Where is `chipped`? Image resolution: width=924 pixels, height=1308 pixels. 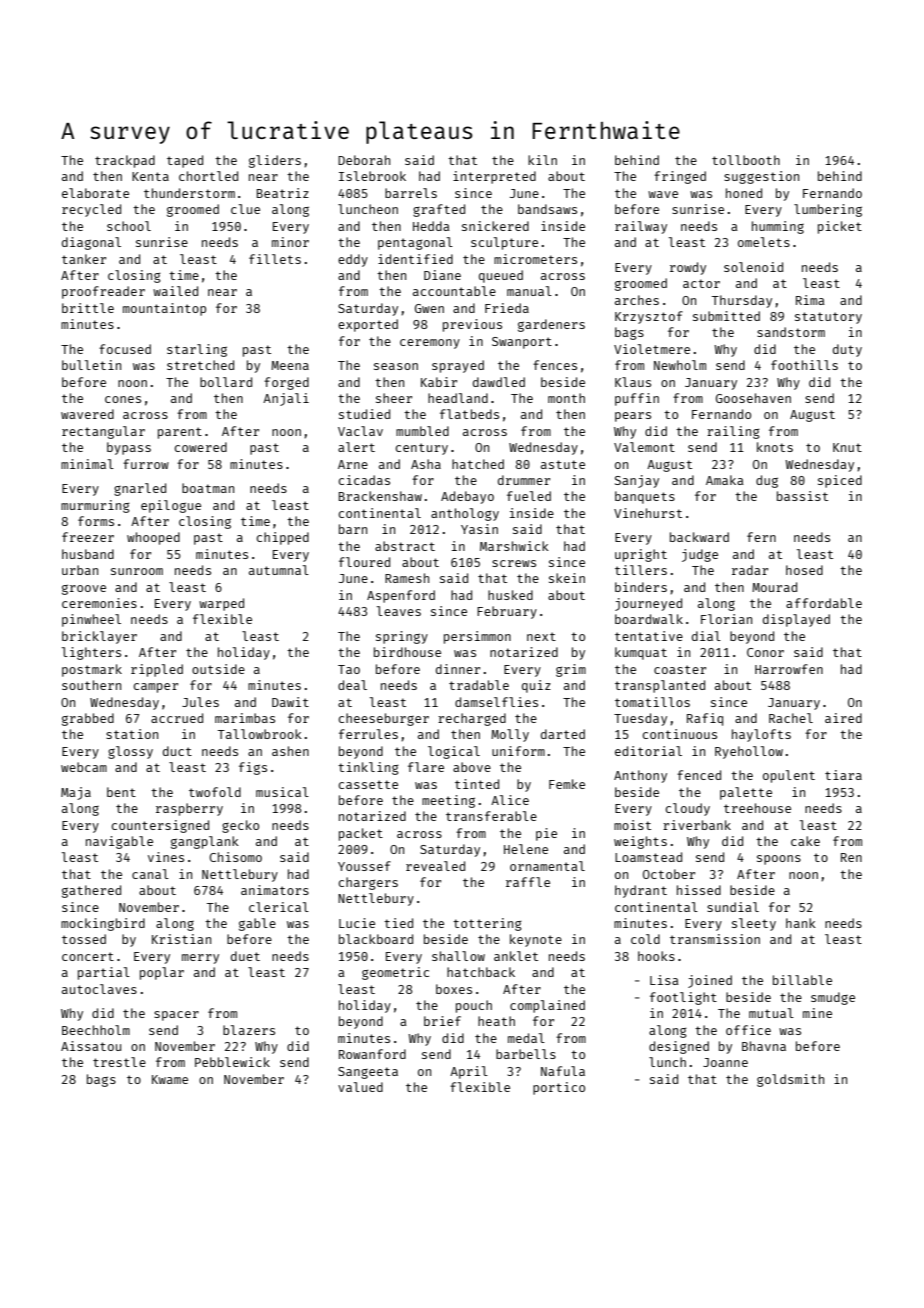 chipped is located at coordinates (283, 538).
